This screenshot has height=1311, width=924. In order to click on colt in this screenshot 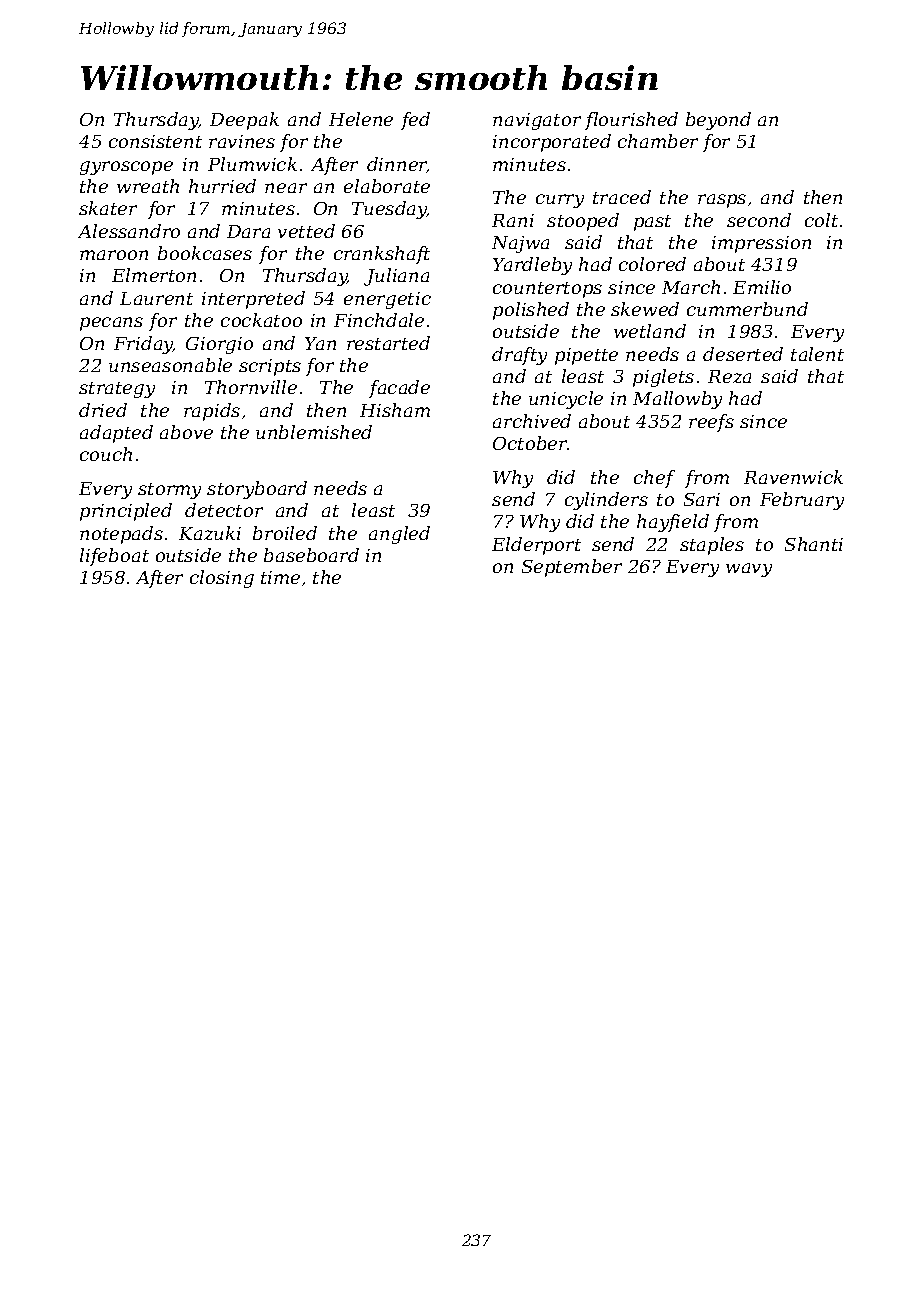, I will do `click(821, 220)`.
